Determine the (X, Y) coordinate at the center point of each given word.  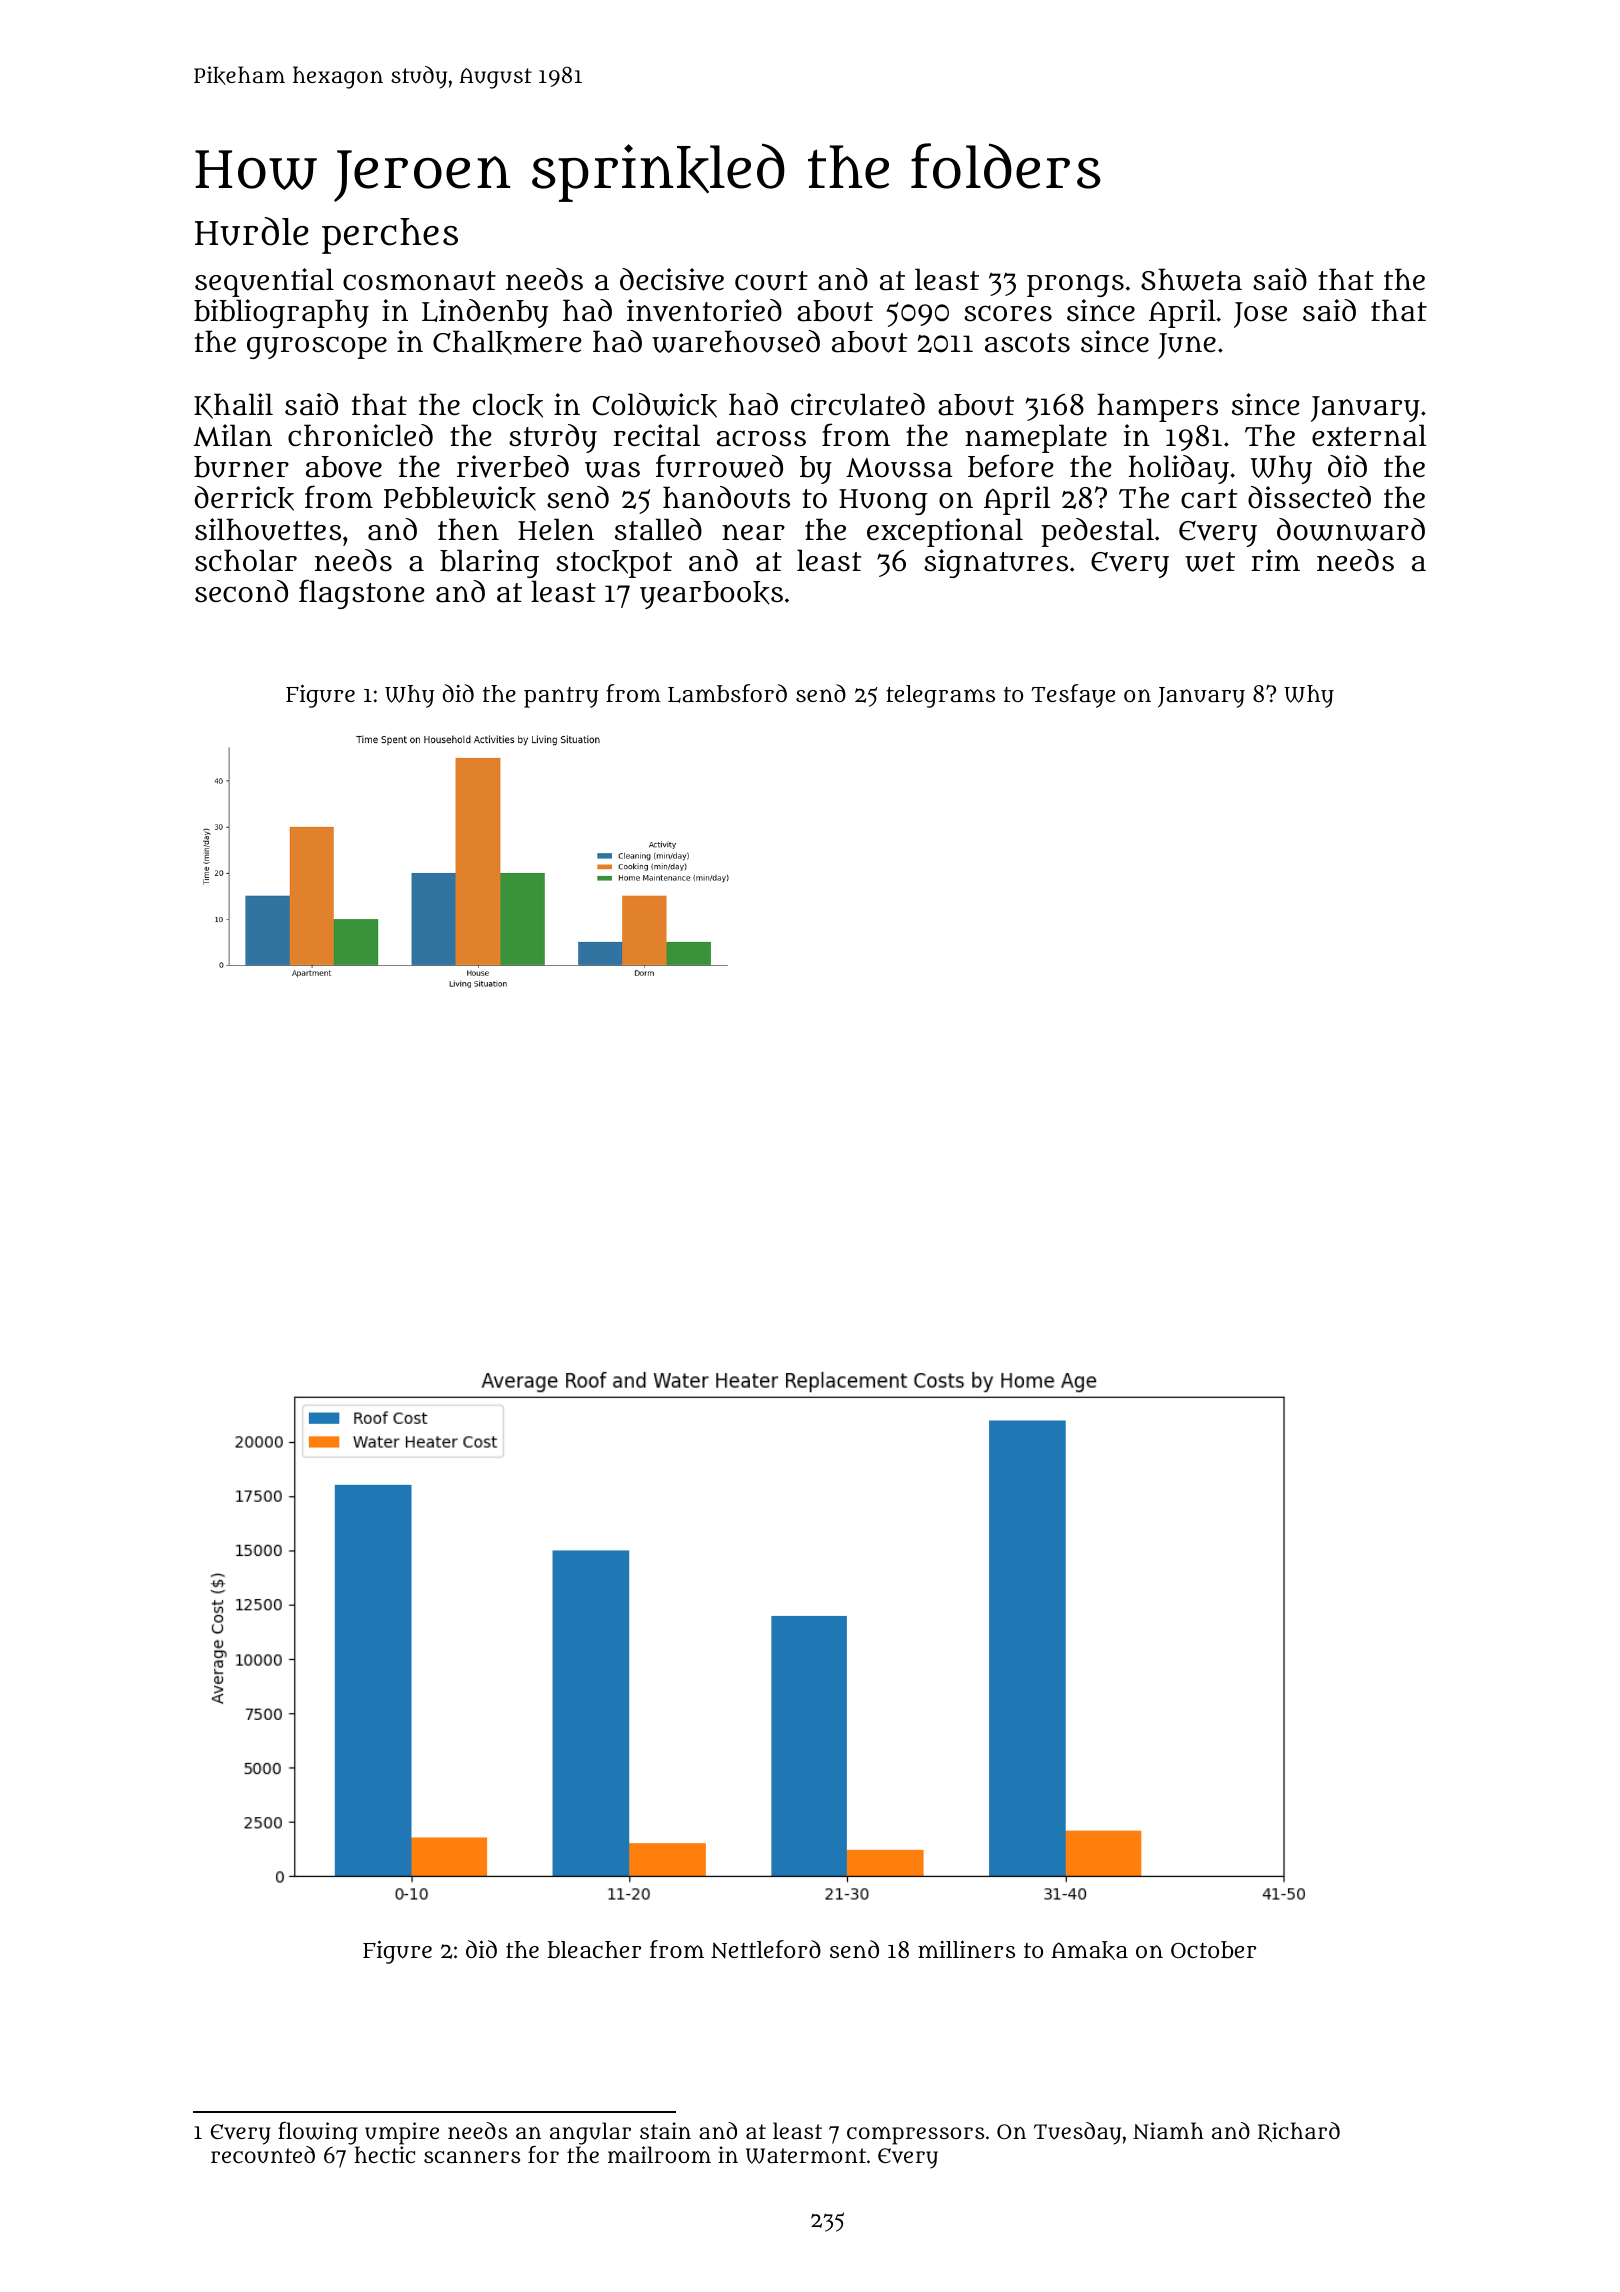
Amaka (1090, 1950)
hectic (384, 2154)
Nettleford (766, 1949)
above (344, 467)
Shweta (1191, 279)
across (761, 438)
